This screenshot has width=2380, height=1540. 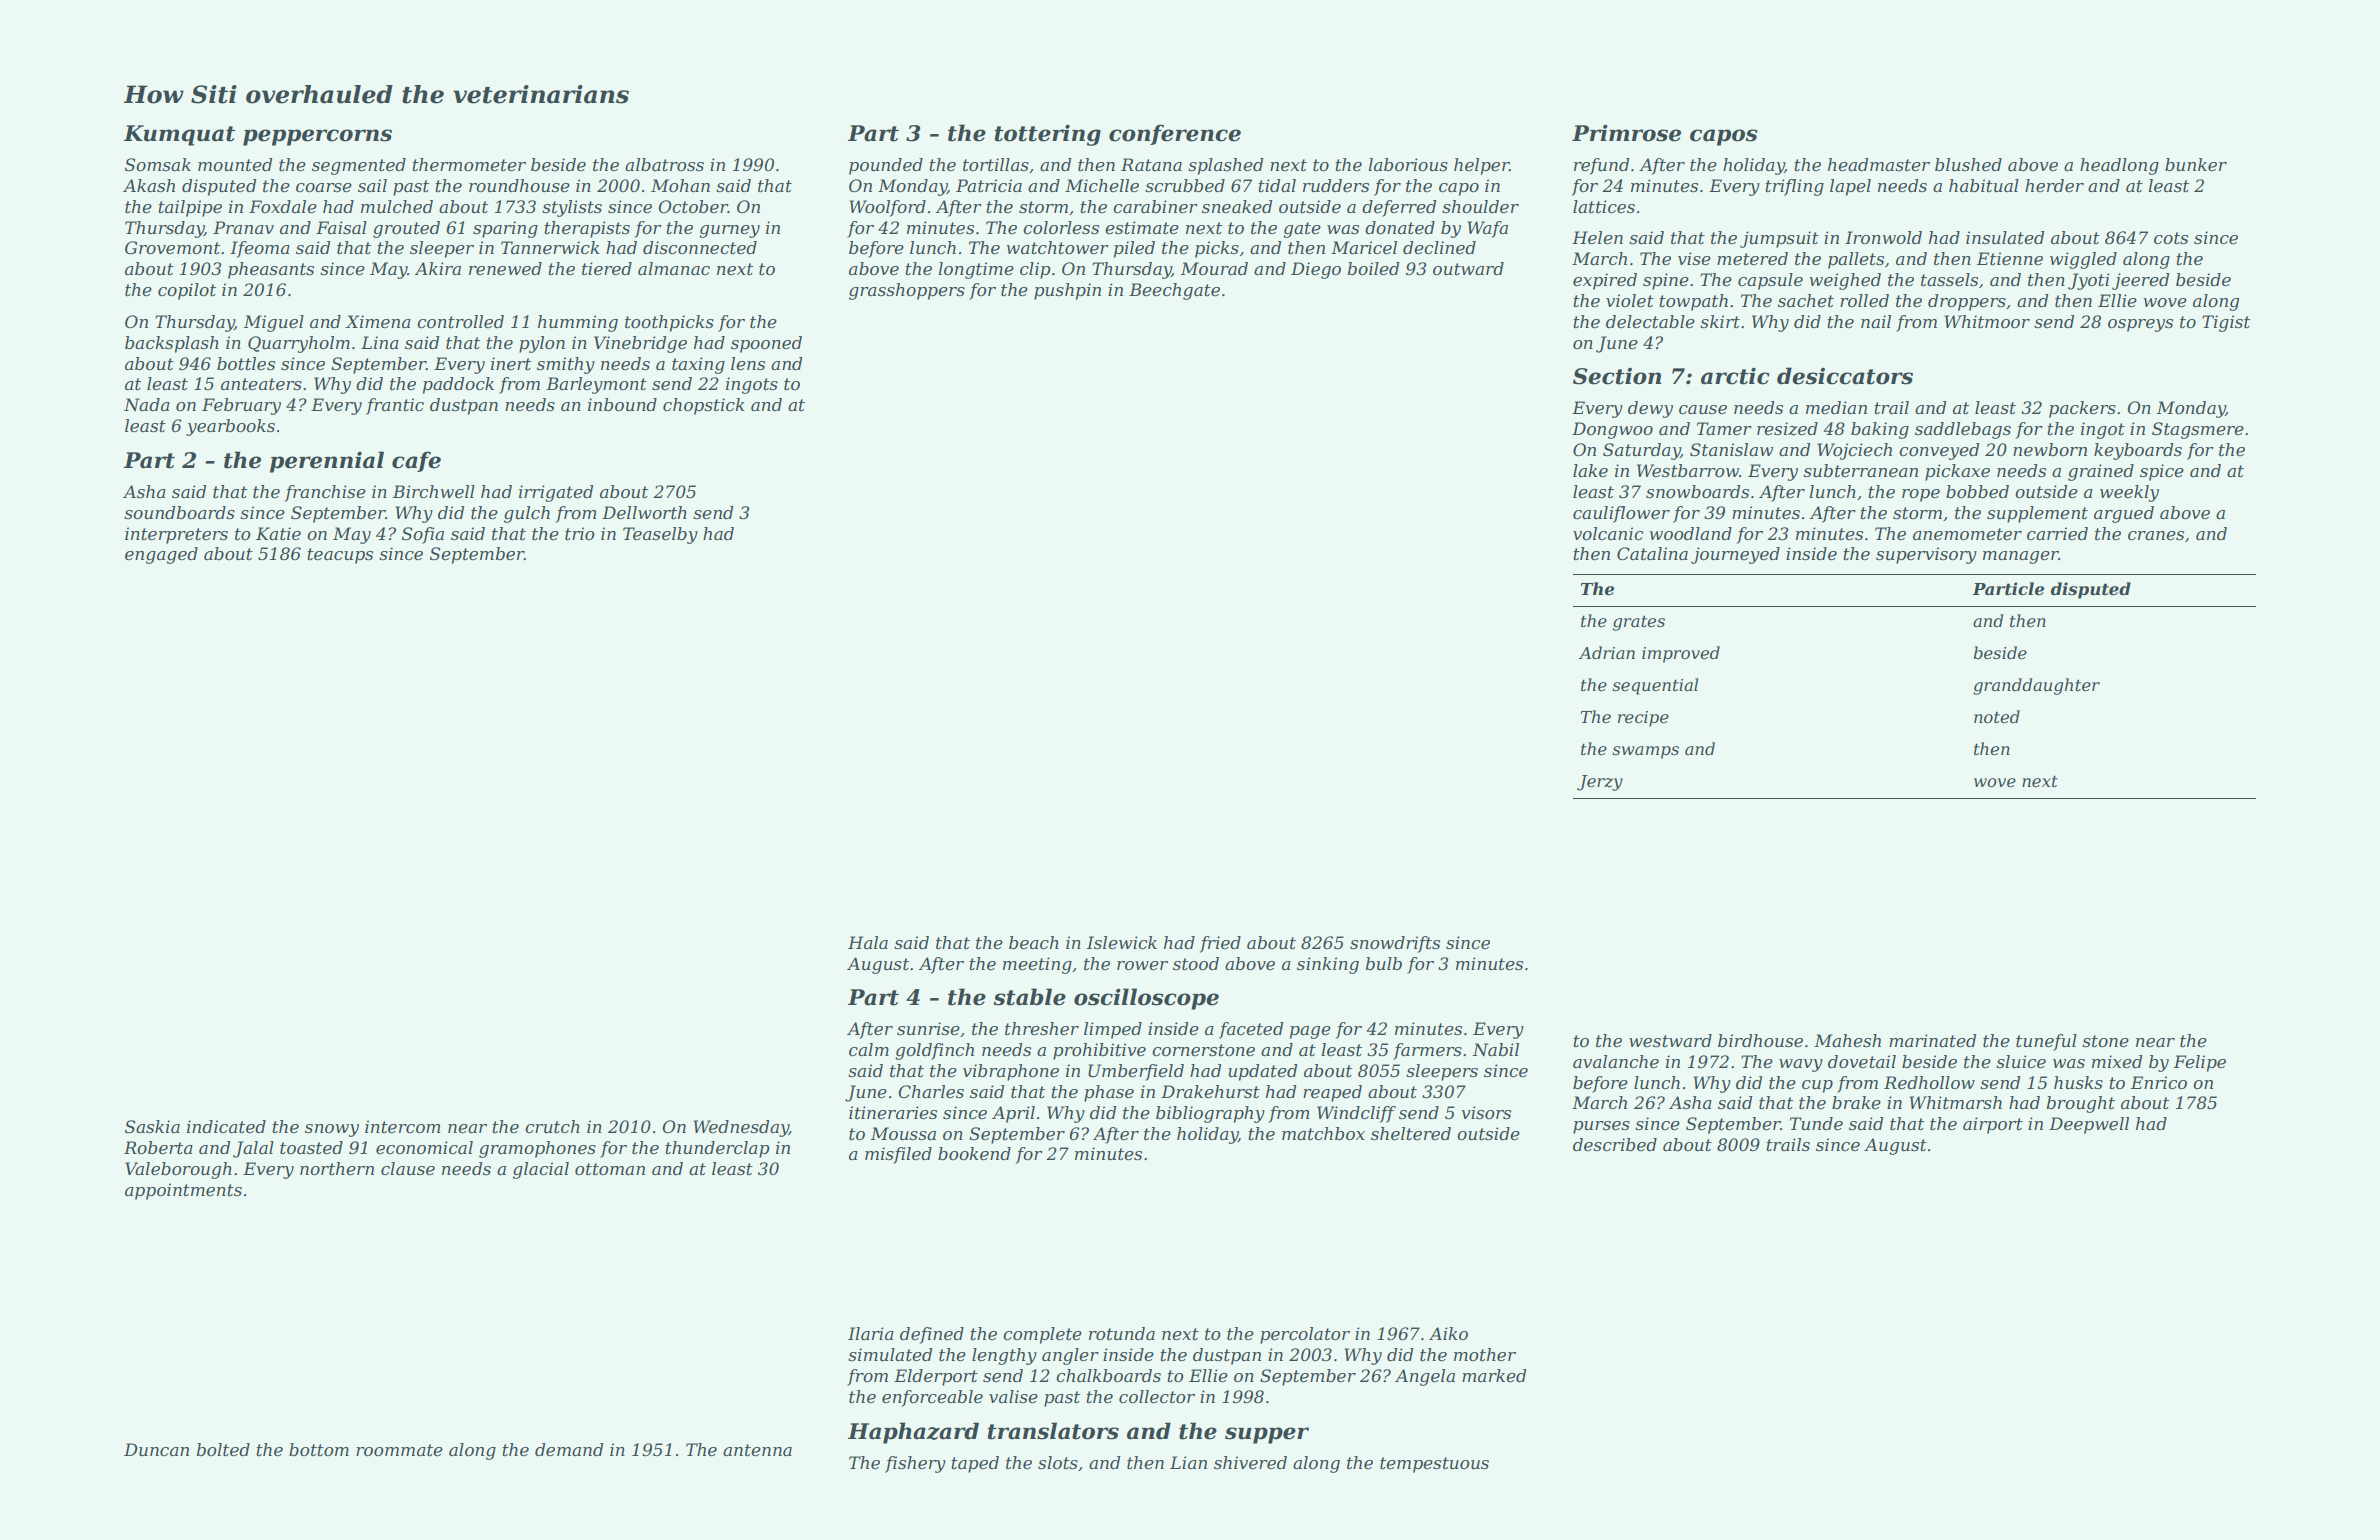 I want to click on noted, so click(x=1997, y=716).
